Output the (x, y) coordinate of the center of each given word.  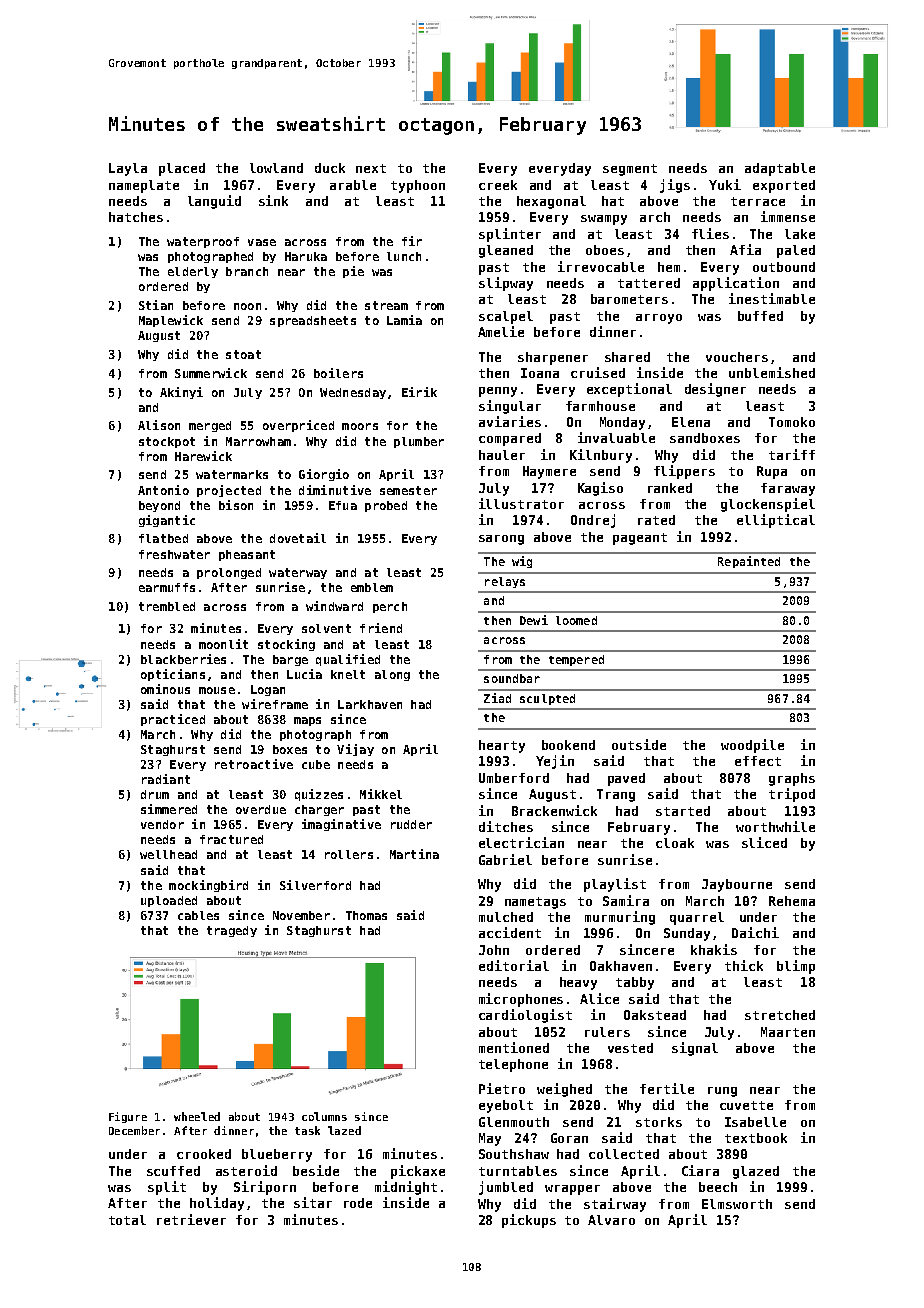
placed (182, 169)
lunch (404, 256)
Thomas (366, 915)
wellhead (168, 854)
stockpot (167, 442)
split (167, 1188)
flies (710, 233)
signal (695, 1049)
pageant (640, 539)
